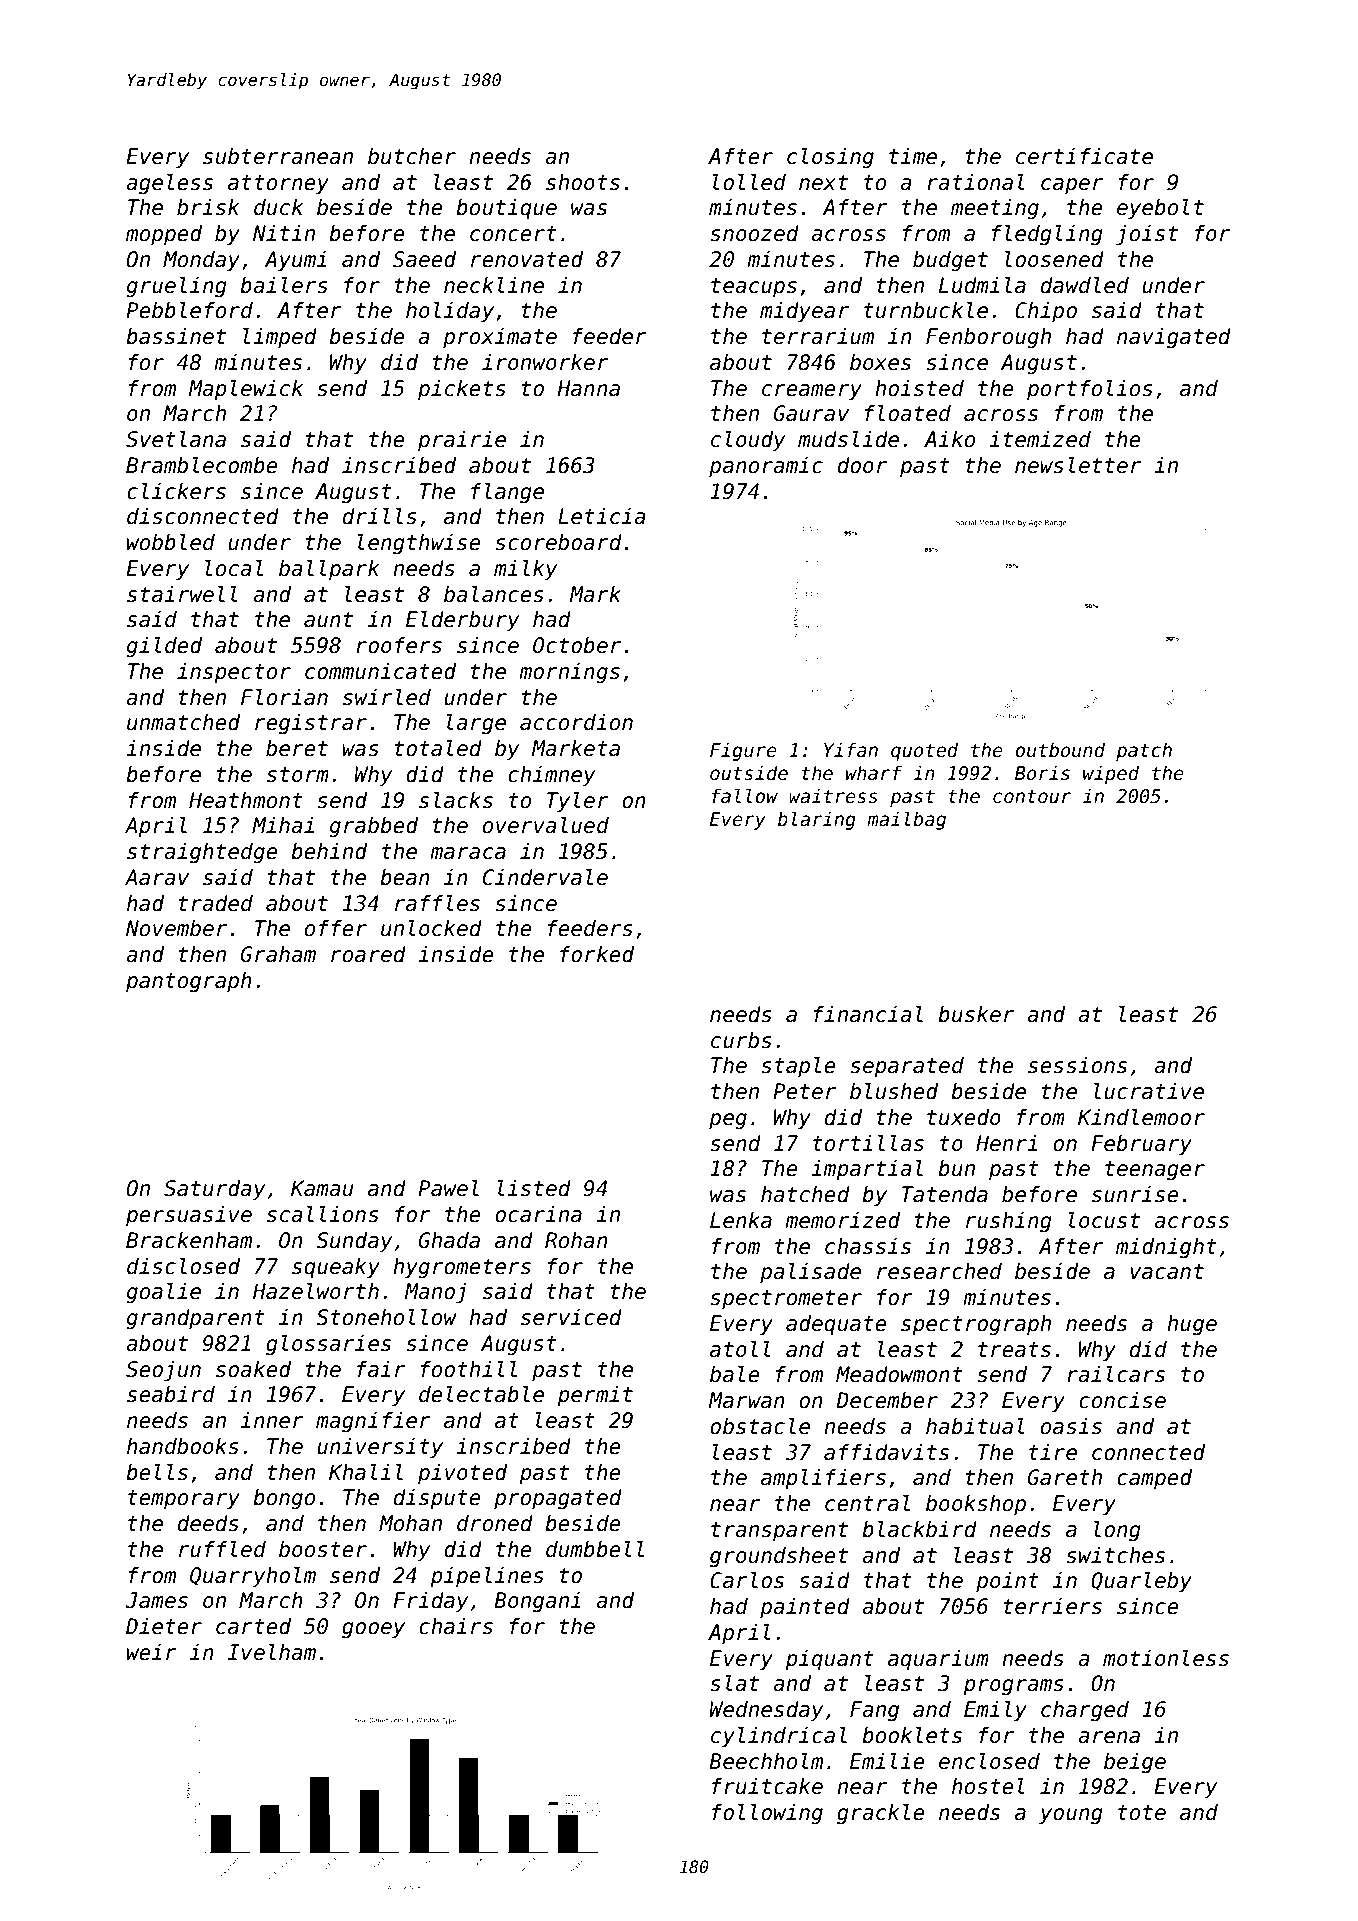  I want to click on curbs, so click(741, 1040).
